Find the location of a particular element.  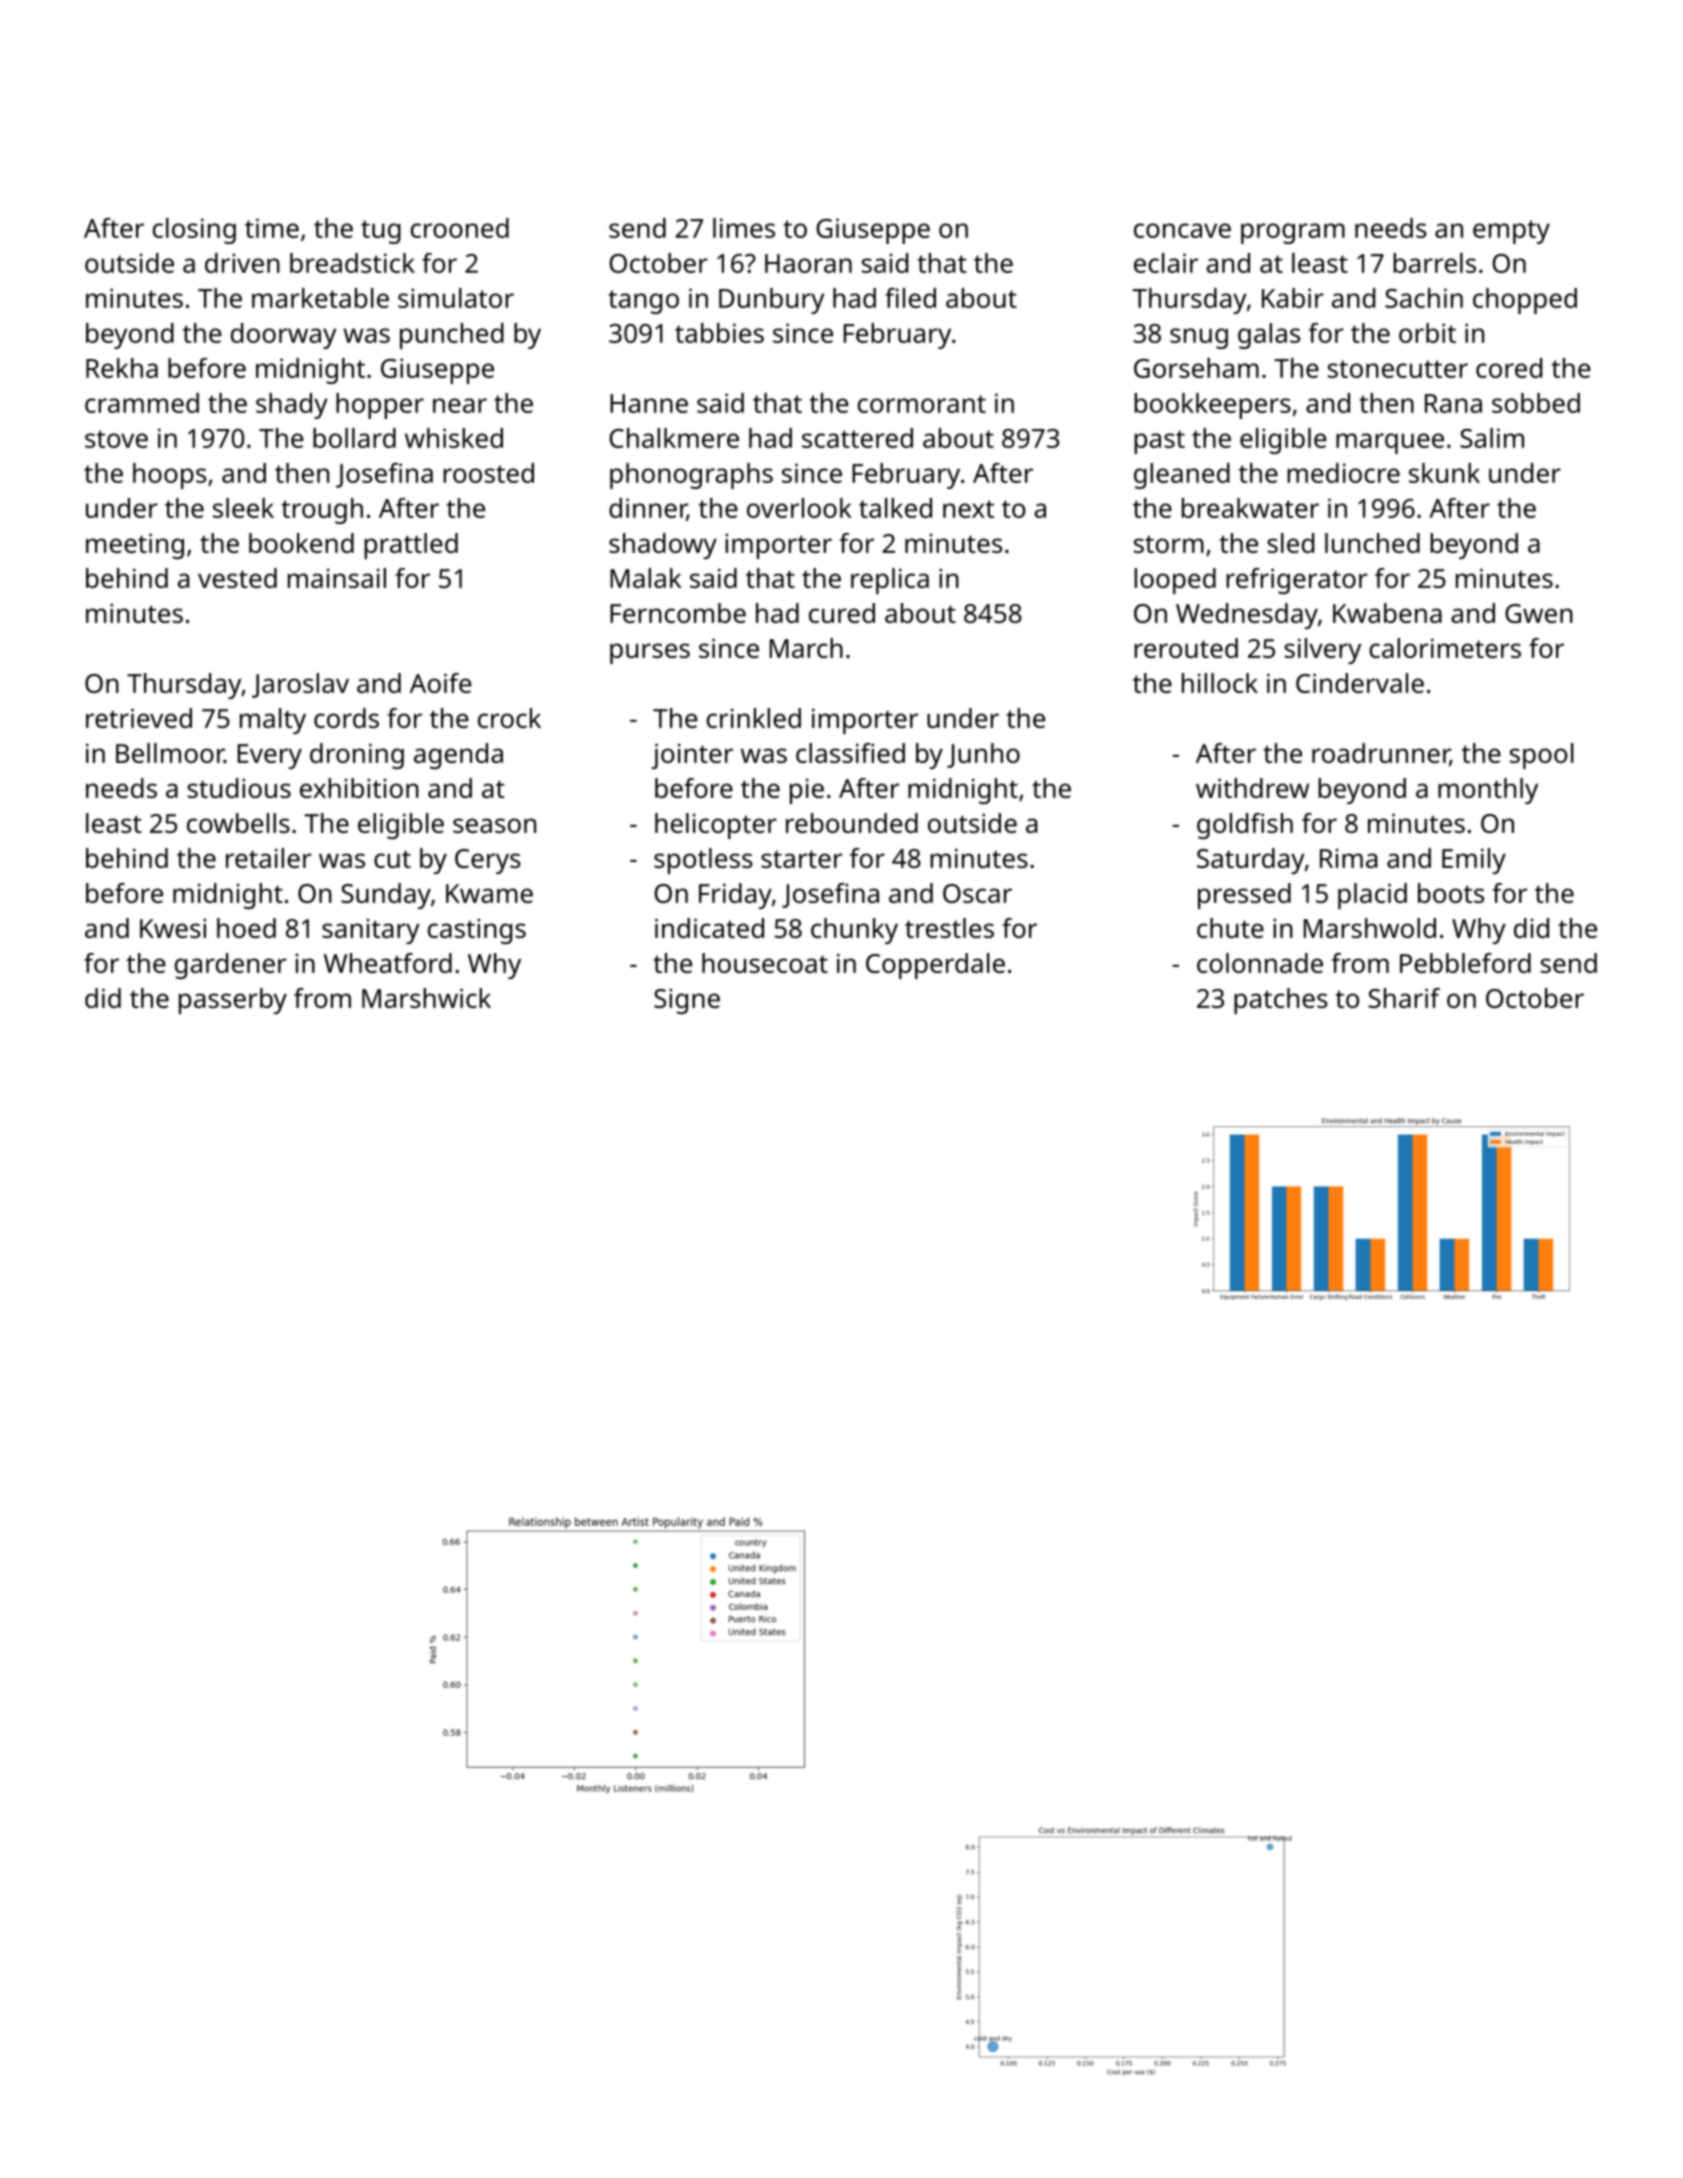

Copperdale is located at coordinates (935, 966).
